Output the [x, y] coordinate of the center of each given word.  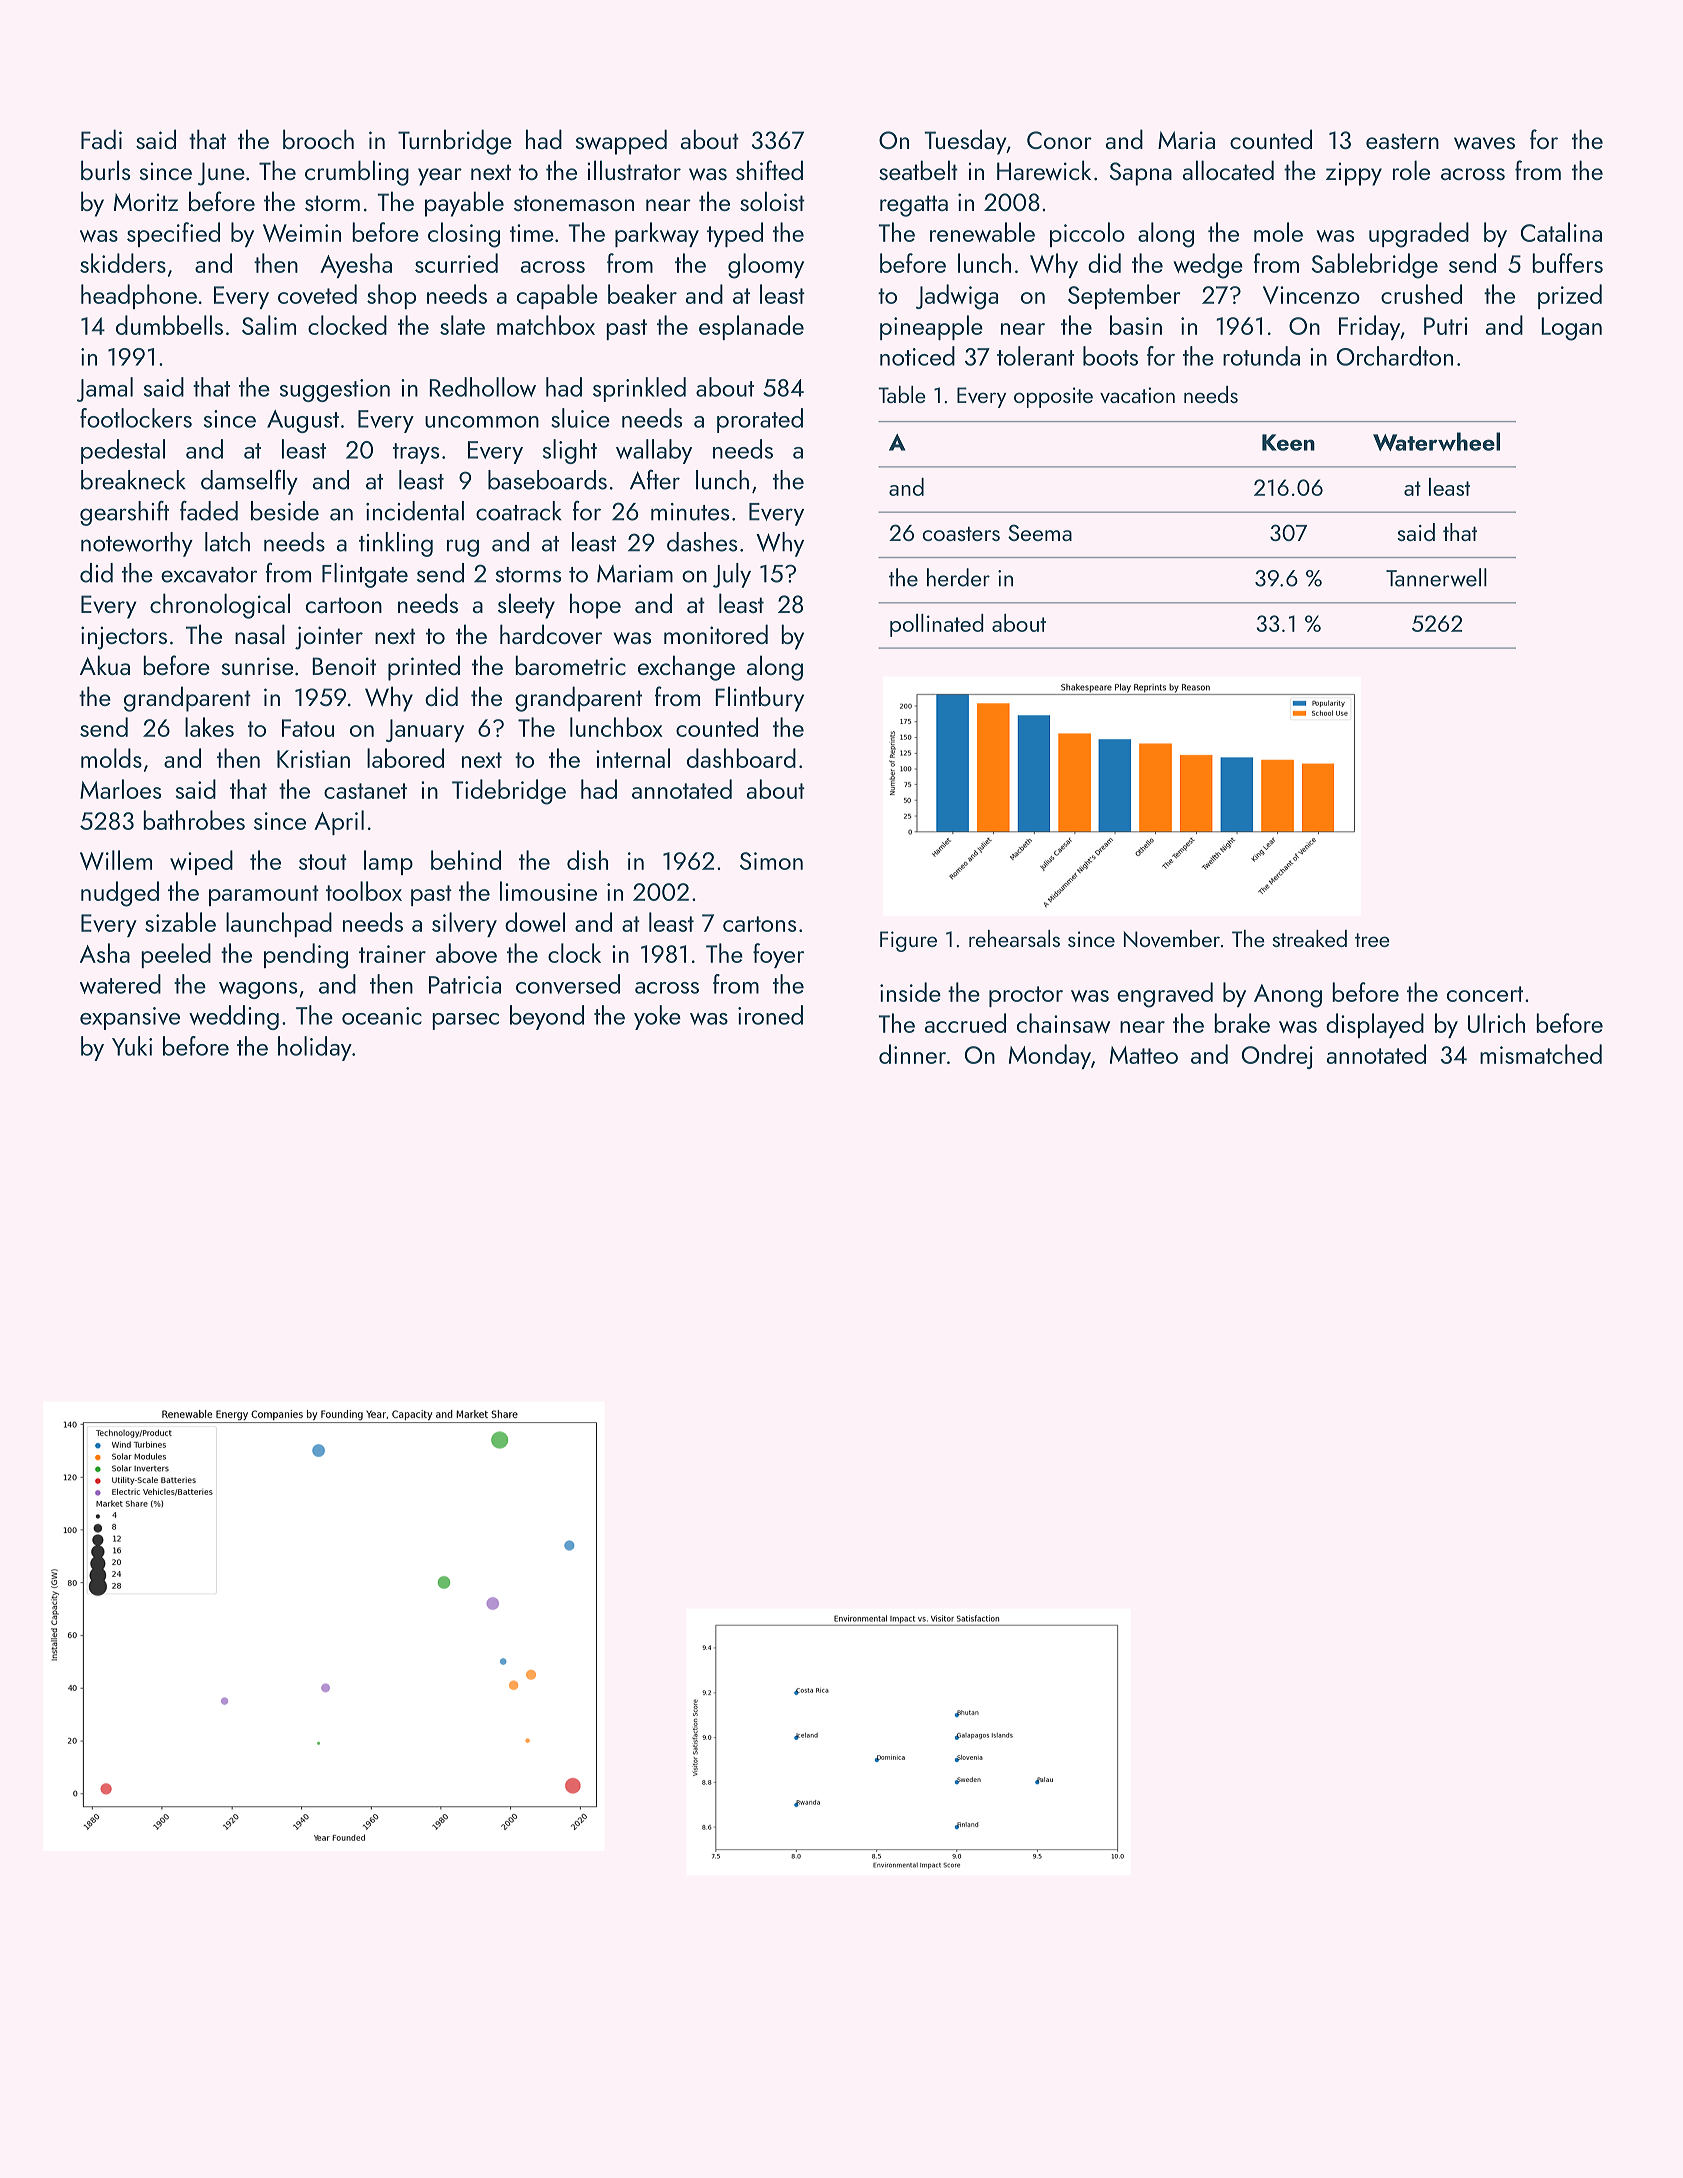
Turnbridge [455, 142]
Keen [1288, 442]
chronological [220, 606]
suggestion [335, 390]
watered [120, 984]
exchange [686, 668]
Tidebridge [509, 792]
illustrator [634, 170]
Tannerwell [1436, 577]
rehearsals [1014, 938]
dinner [912, 1054]
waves [1484, 143]
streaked [1310, 938]
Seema [1040, 532]
